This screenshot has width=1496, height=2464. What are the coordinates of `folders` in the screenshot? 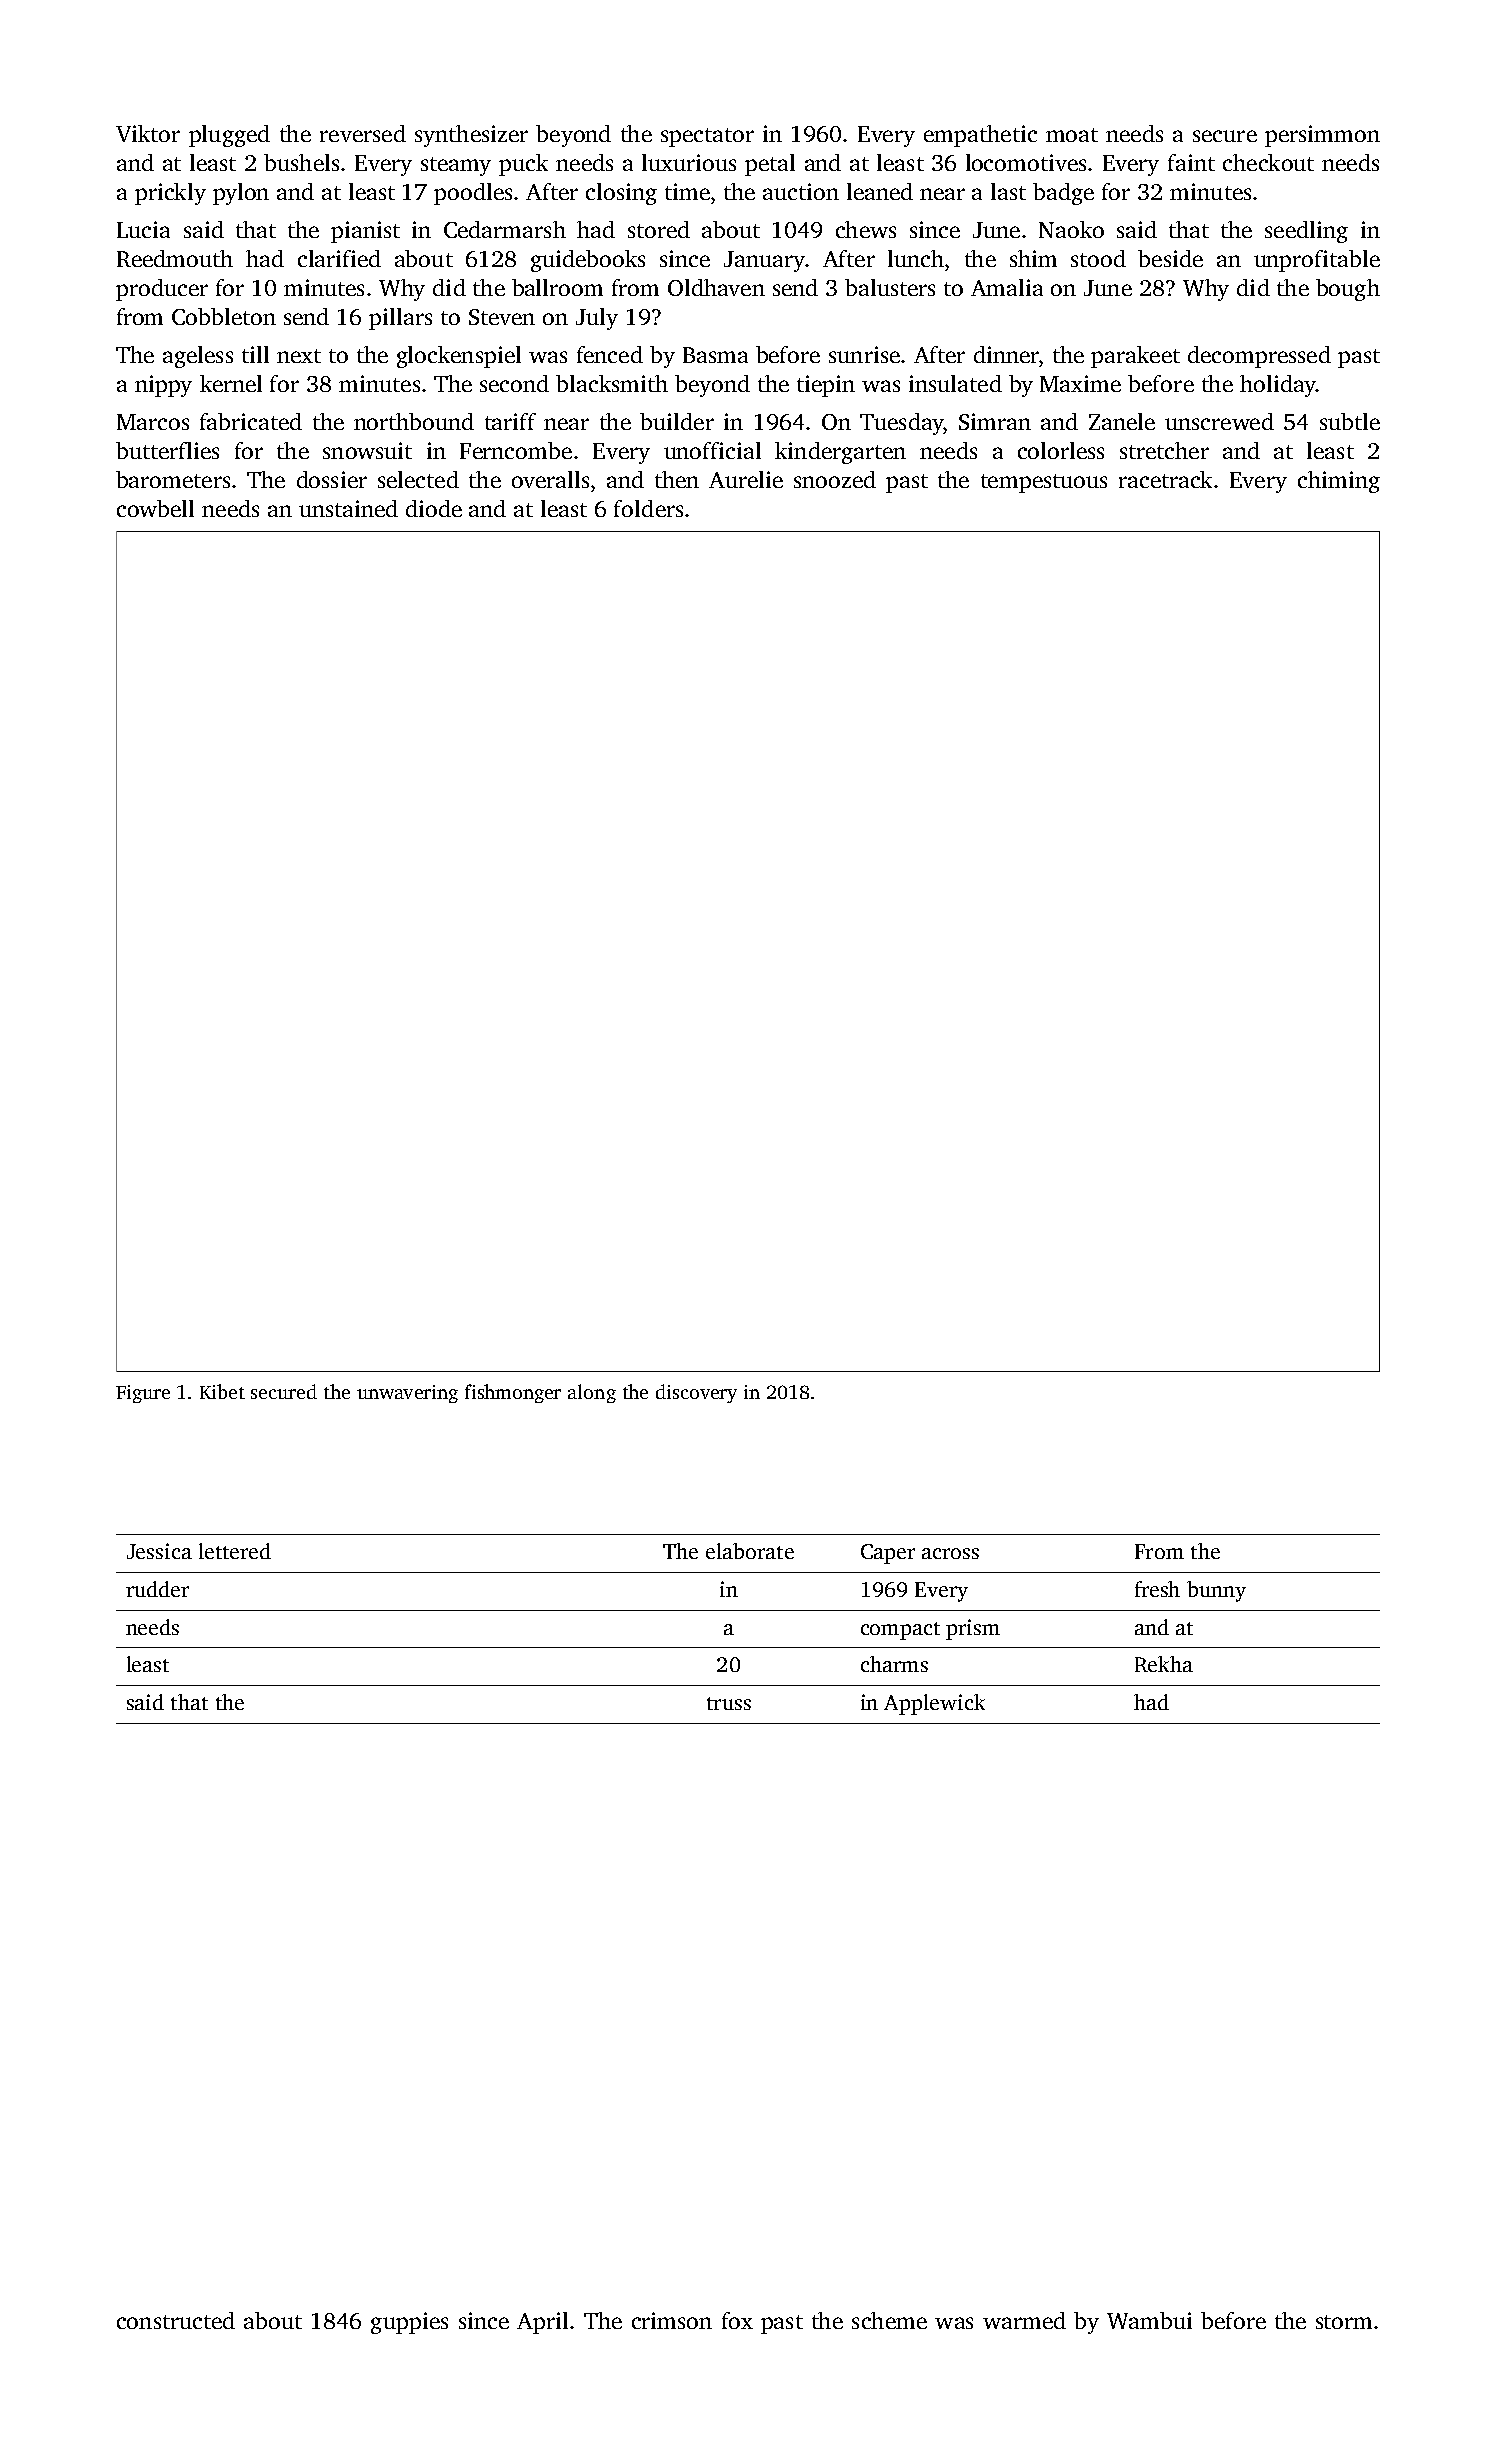 It's located at (648, 508).
